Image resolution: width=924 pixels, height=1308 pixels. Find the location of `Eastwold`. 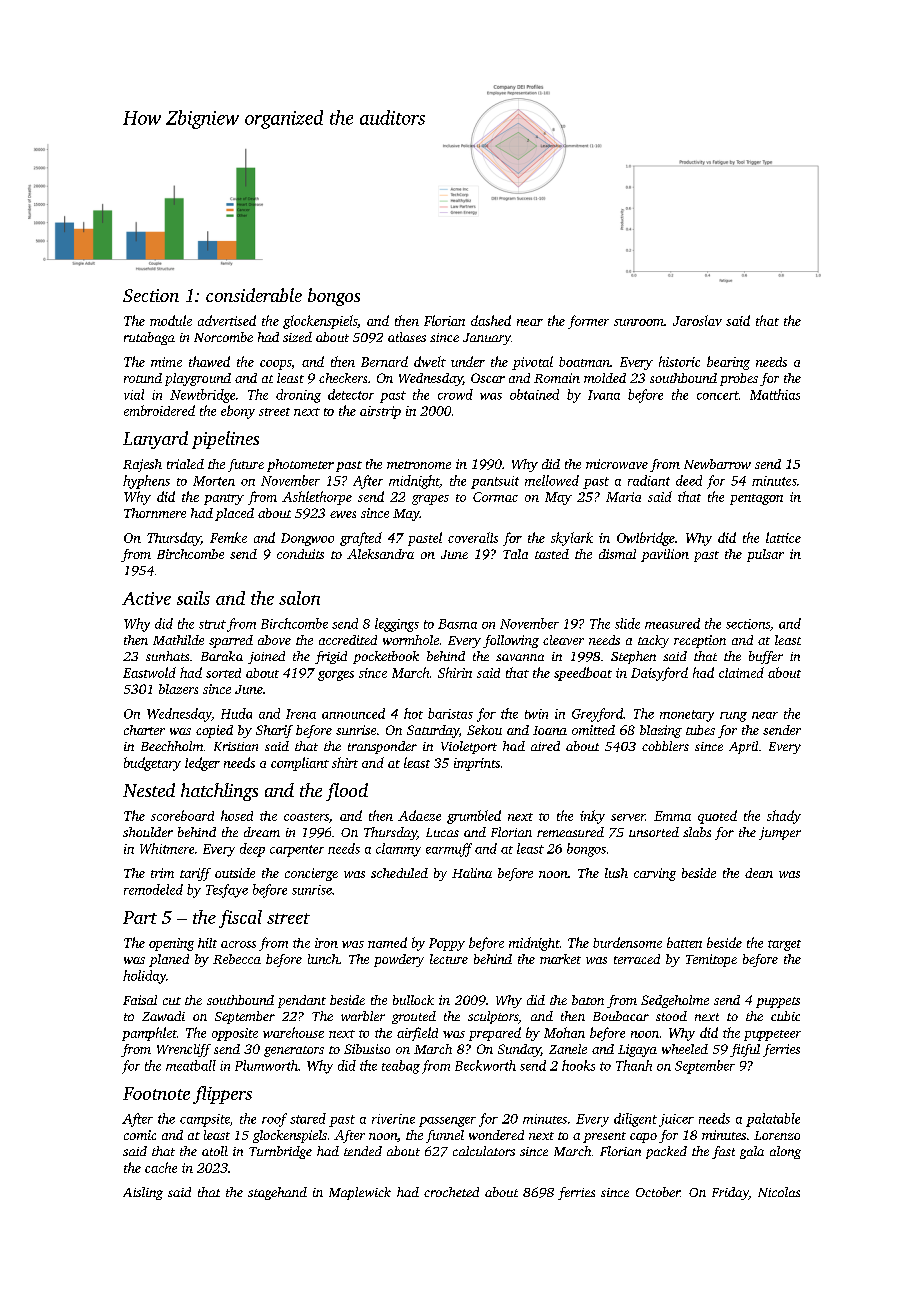

Eastwold is located at coordinates (149, 672).
